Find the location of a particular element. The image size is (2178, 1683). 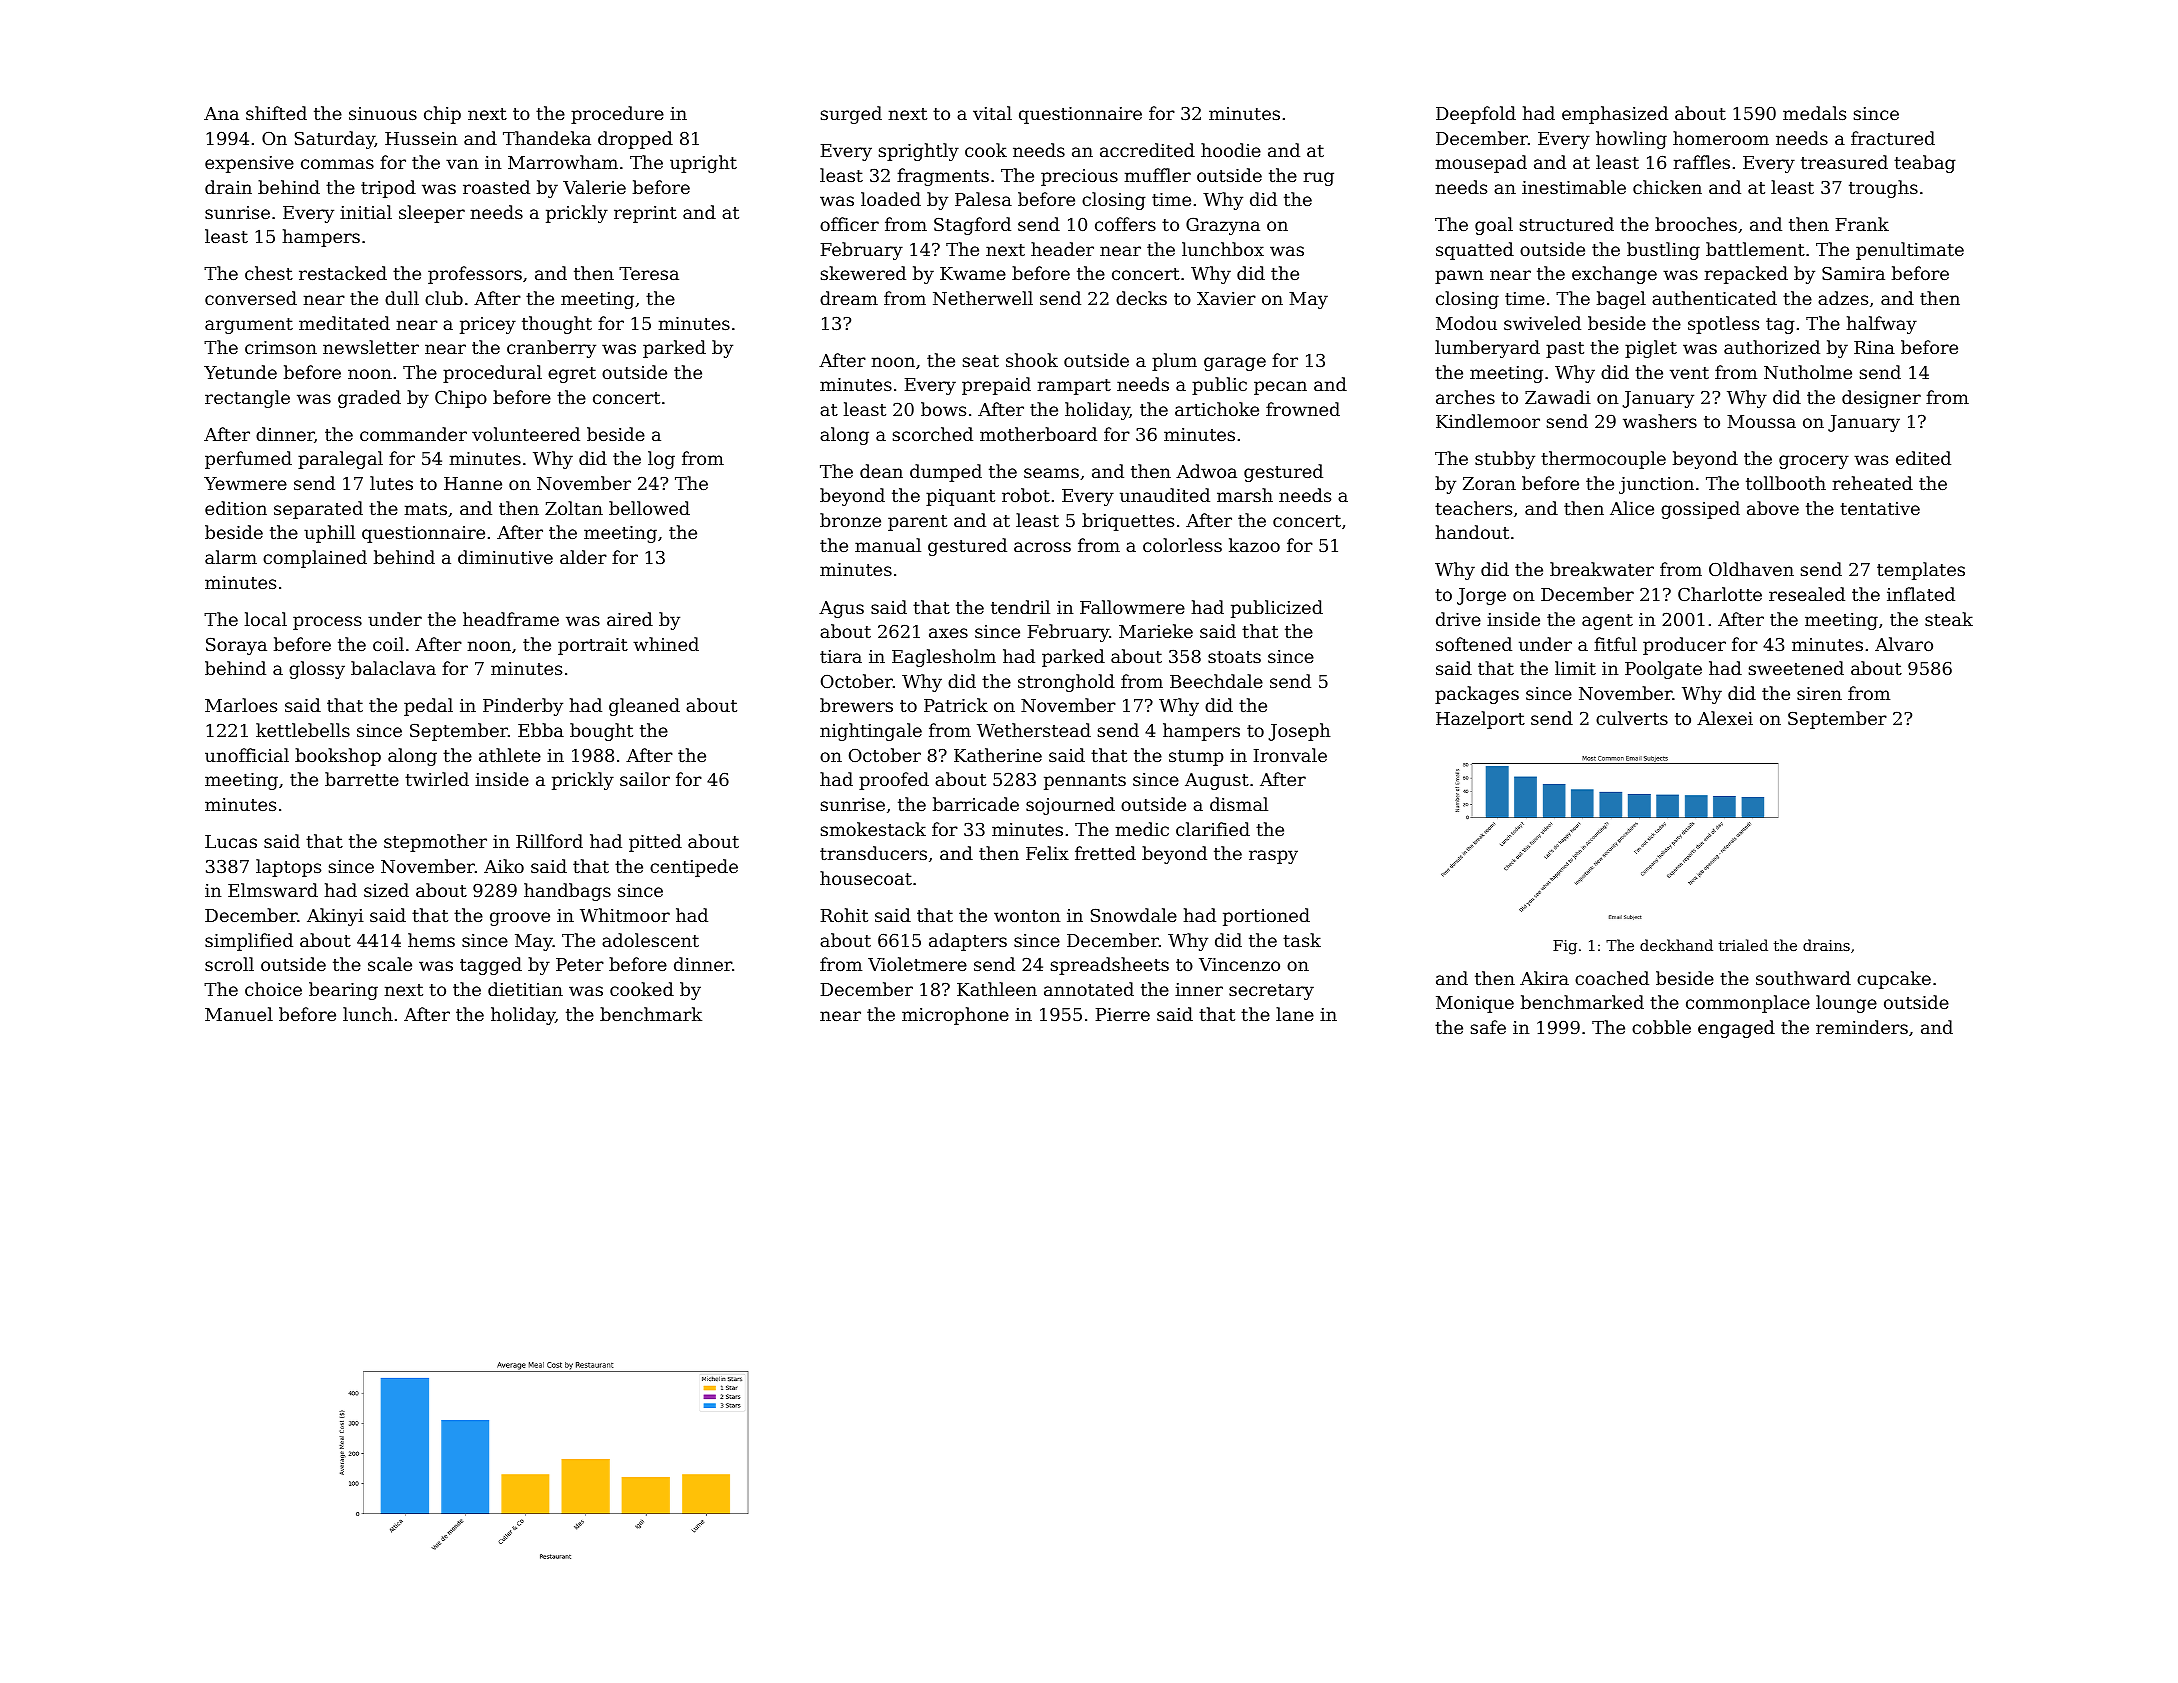

frowned is located at coordinates (1303, 409).
